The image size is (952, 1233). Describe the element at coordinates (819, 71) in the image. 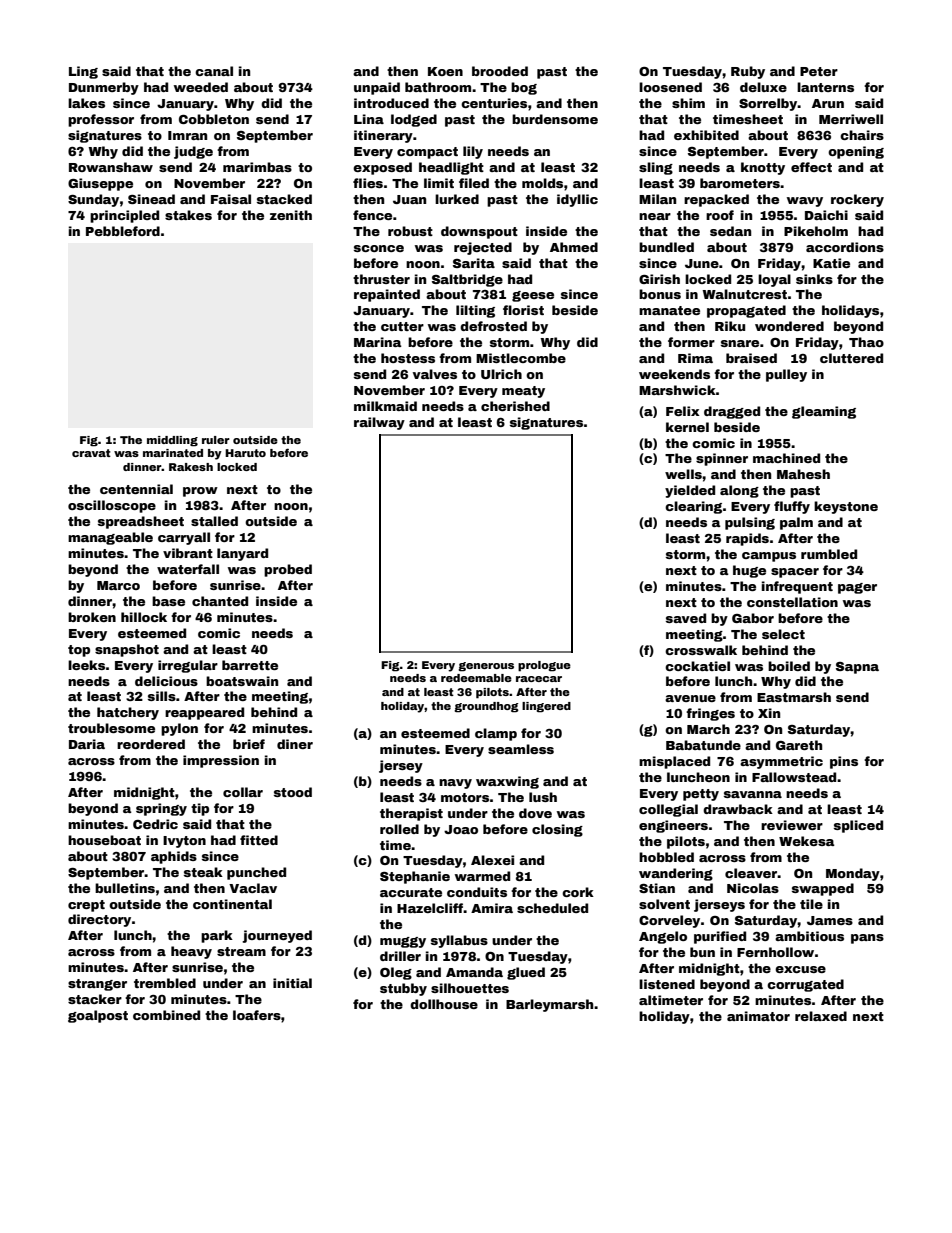

I see `Peter` at that location.
